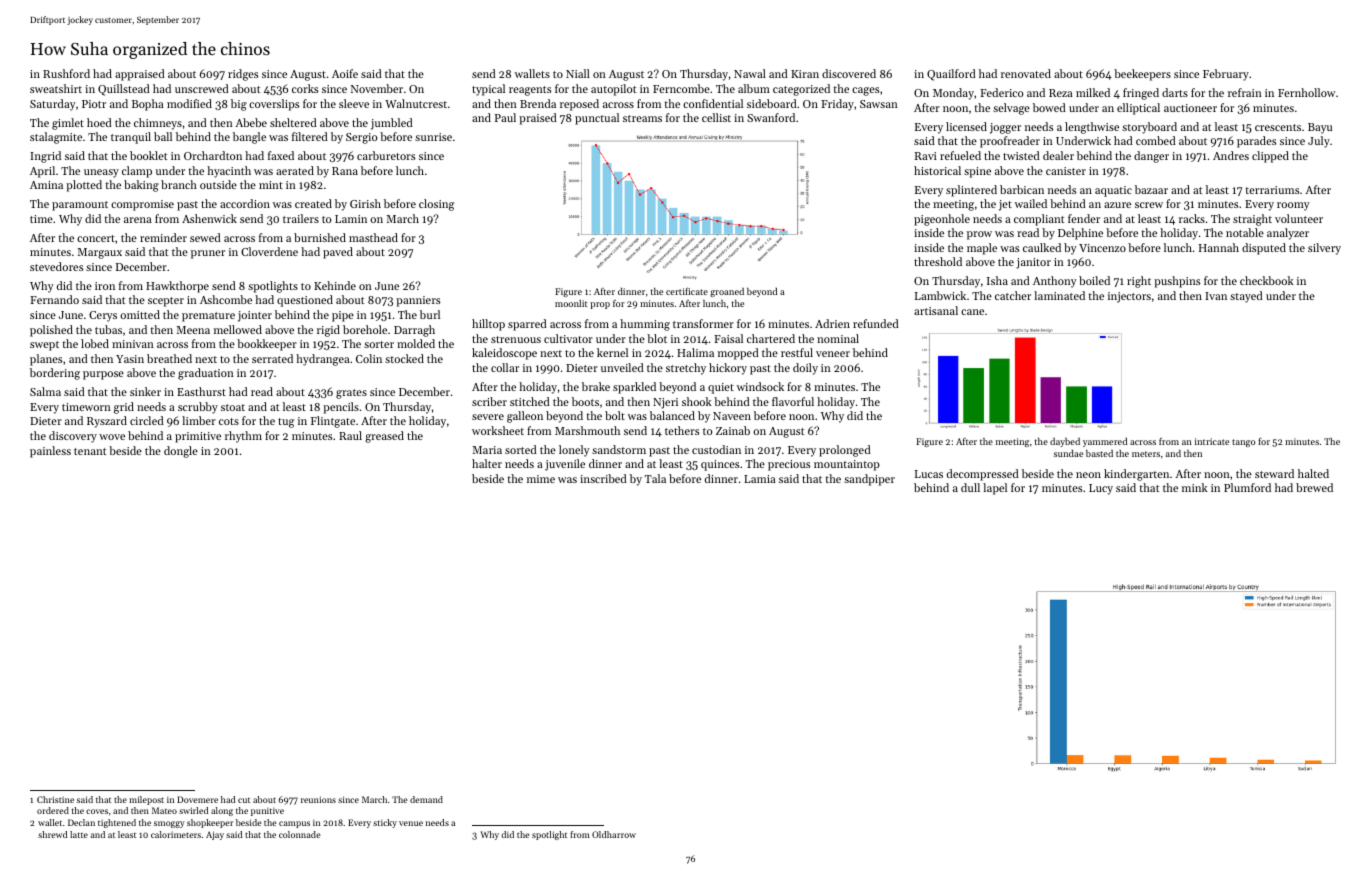 The image size is (1372, 887). I want to click on refunded, so click(876, 323).
